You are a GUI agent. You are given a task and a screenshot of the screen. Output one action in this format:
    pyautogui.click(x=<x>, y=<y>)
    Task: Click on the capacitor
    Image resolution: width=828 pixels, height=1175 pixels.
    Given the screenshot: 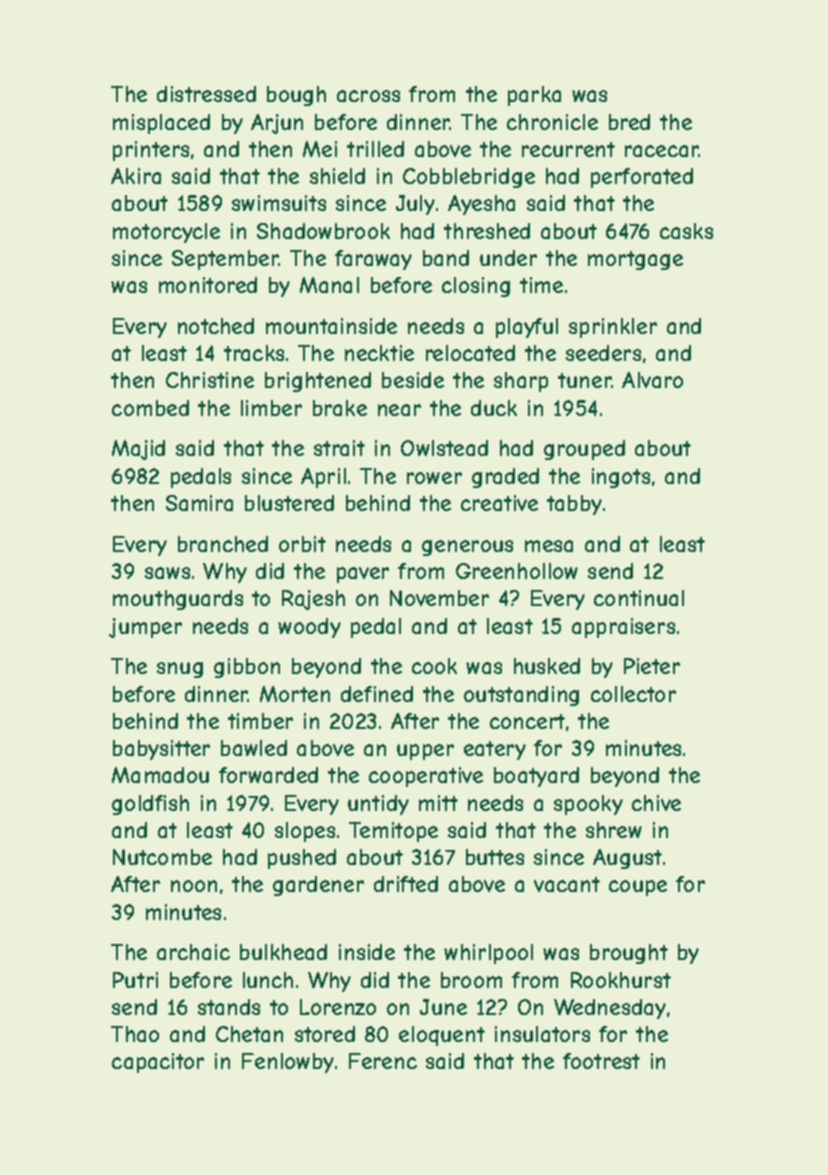 What is the action you would take?
    pyautogui.click(x=158, y=1063)
